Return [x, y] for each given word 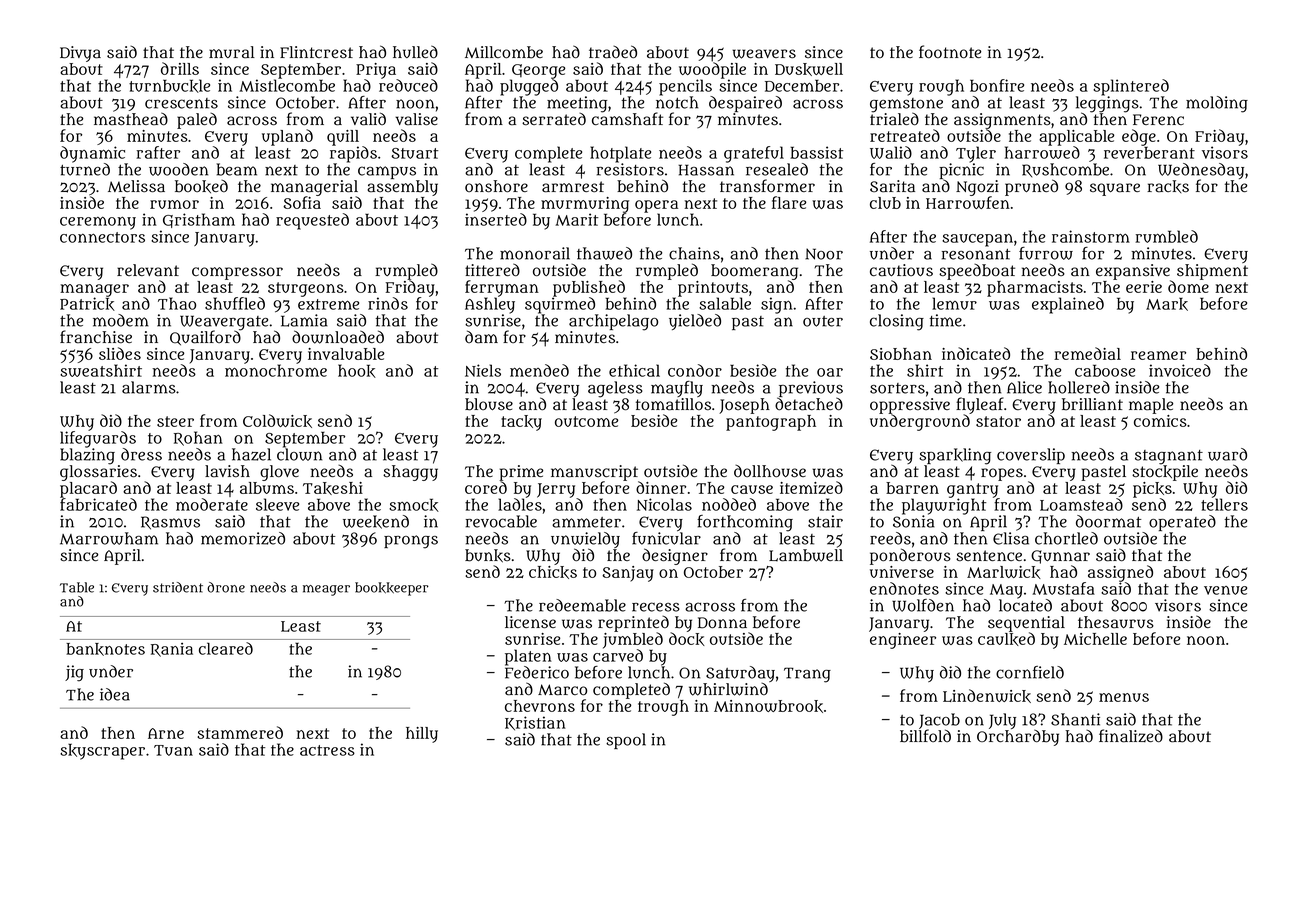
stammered [240, 732]
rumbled [1166, 236]
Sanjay [628, 574]
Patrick [87, 304]
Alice [1024, 387]
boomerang [754, 272]
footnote [950, 52]
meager [326, 590]
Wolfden [923, 605]
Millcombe [504, 52]
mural [232, 52]
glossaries [98, 473]
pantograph [771, 423]
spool [626, 741]
